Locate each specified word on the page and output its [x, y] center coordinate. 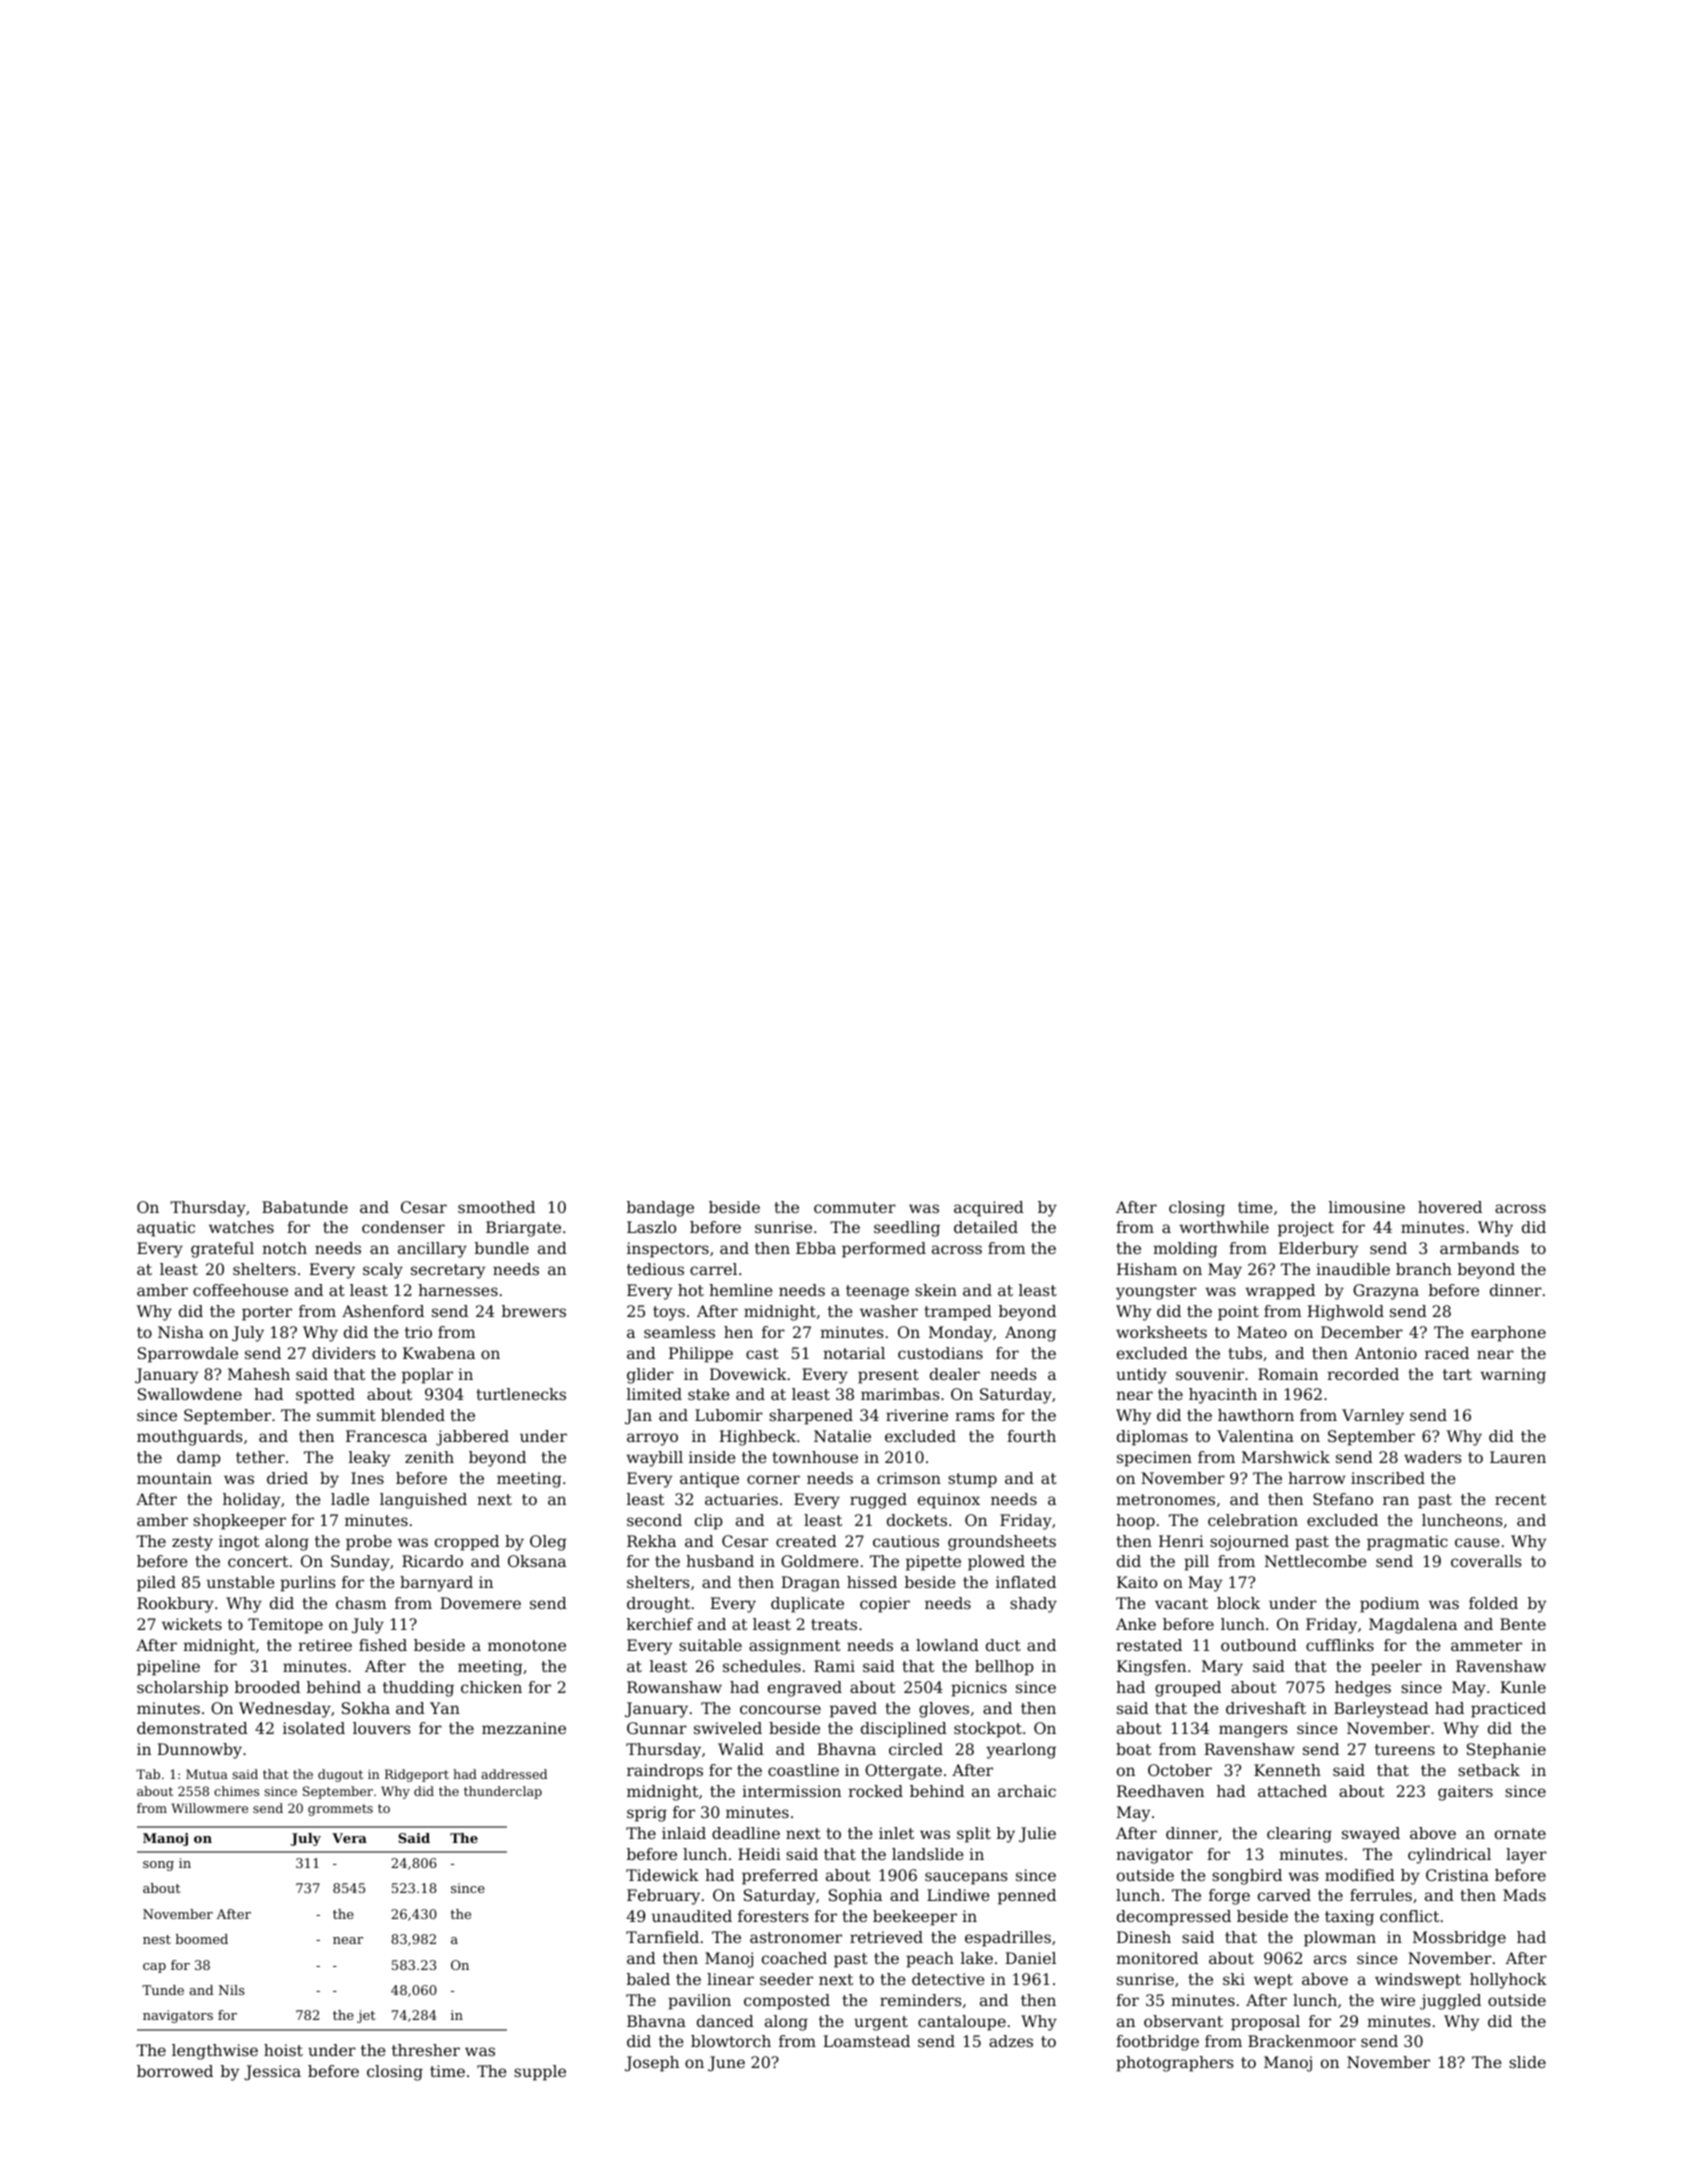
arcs [1330, 1959]
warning [1513, 1376]
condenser [403, 1227]
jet [366, 2016]
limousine [1367, 1207]
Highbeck [757, 1438]
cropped [467, 1543]
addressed [514, 1774]
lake [977, 1958]
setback [1489, 1770]
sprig [647, 1814]
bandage [660, 1209]
